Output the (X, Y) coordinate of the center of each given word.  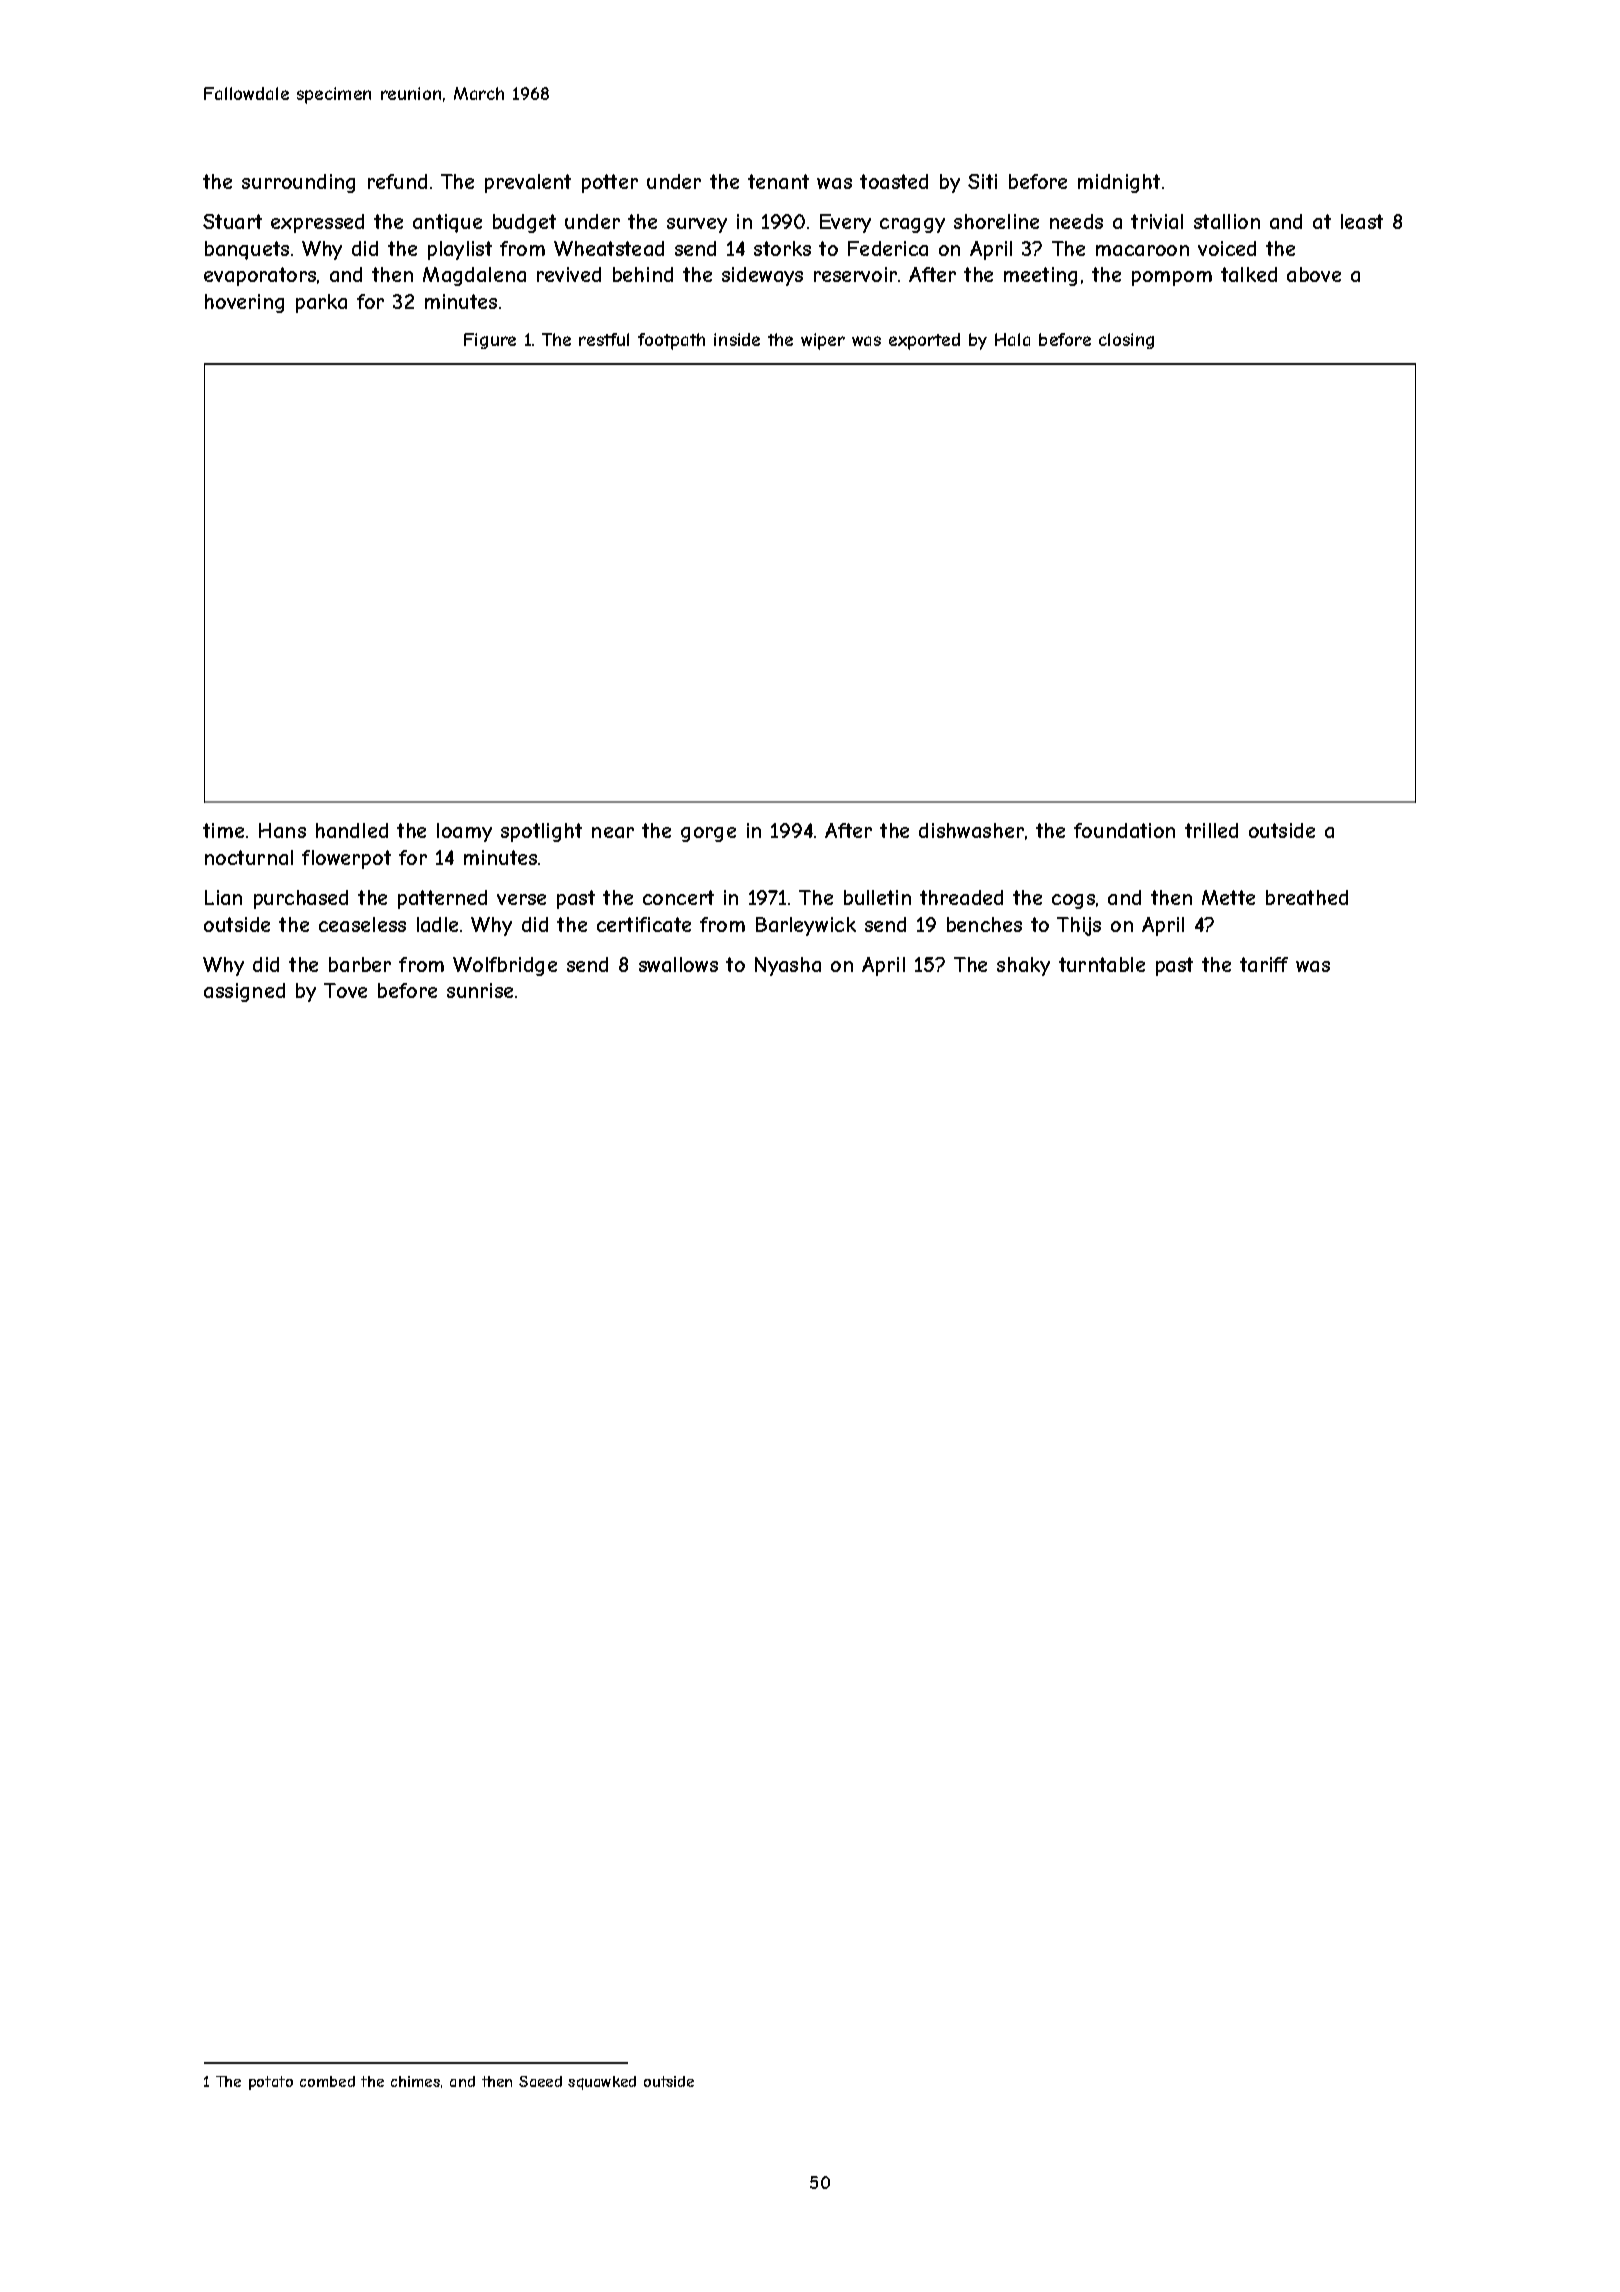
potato (271, 2083)
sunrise (480, 990)
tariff (1264, 964)
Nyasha (788, 966)
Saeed (540, 2081)
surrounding (298, 183)
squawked (602, 2083)
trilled (1211, 830)
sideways (762, 276)
